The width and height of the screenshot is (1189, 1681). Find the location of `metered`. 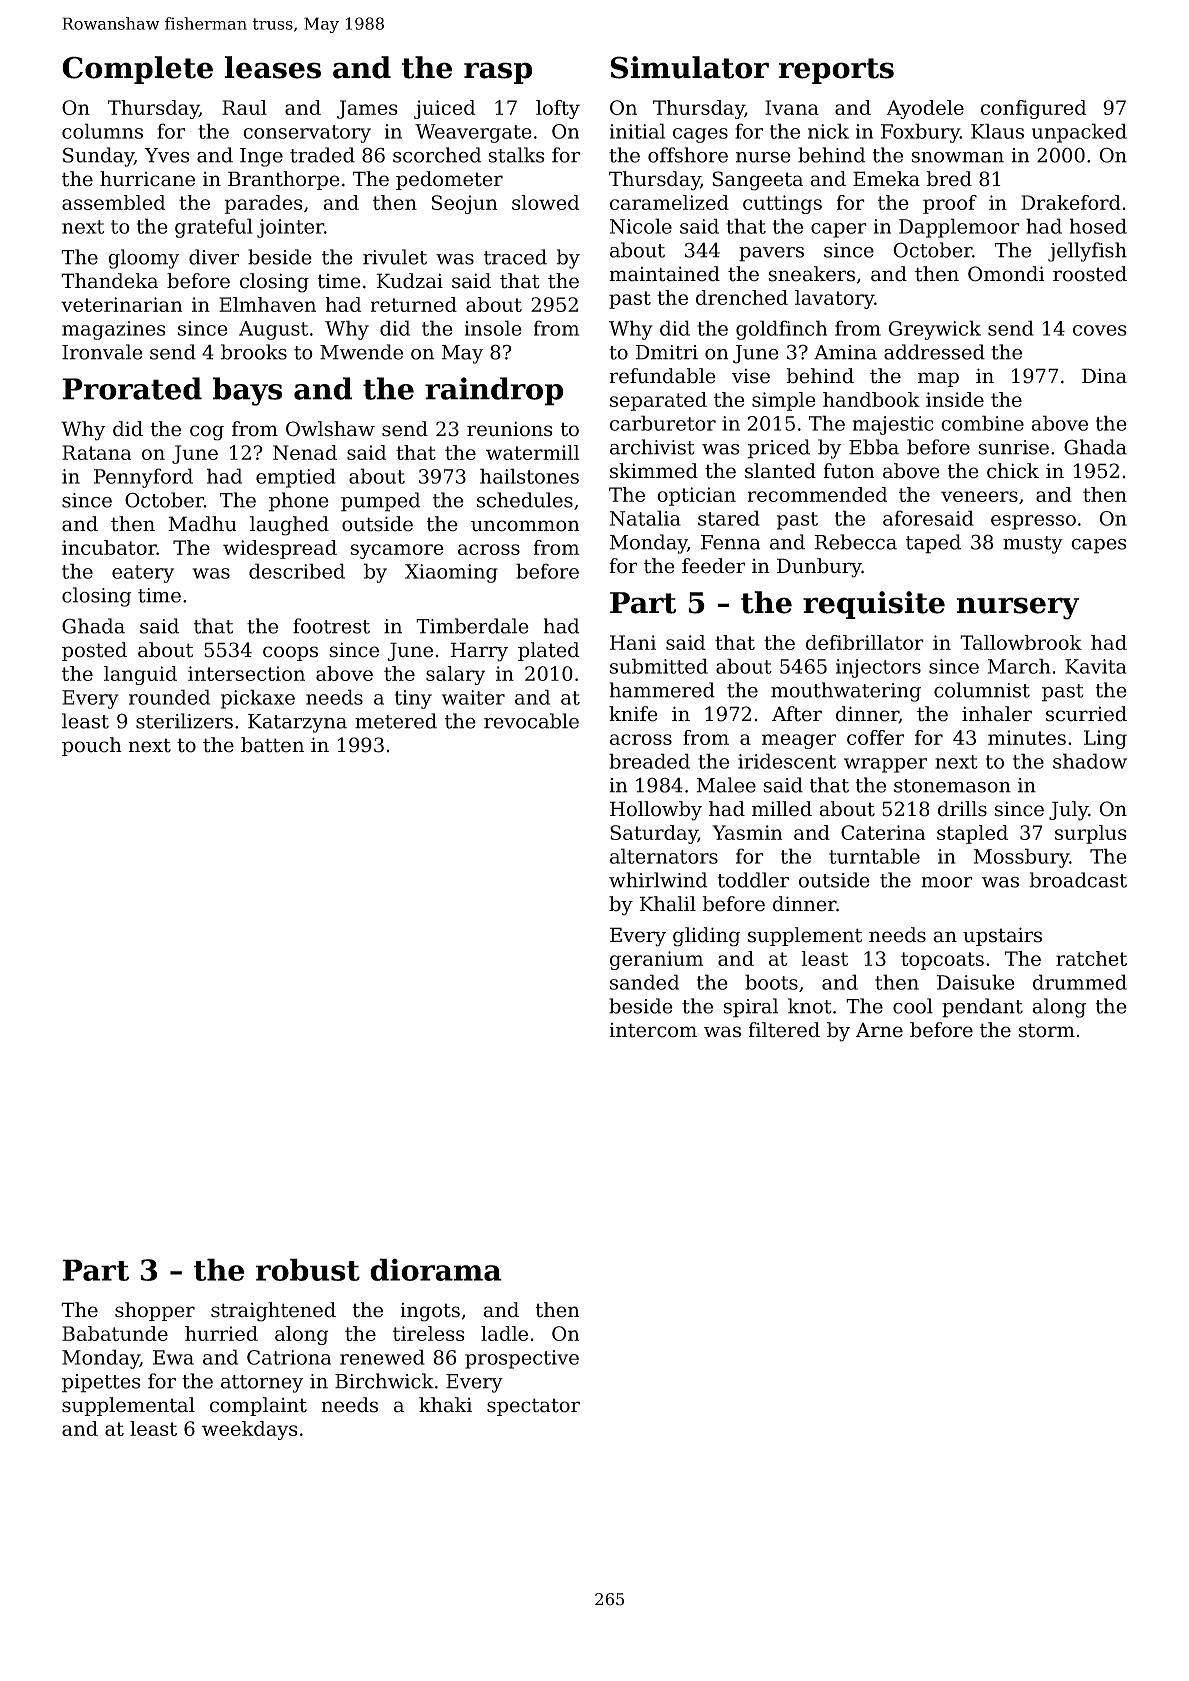

metered is located at coordinates (396, 721).
